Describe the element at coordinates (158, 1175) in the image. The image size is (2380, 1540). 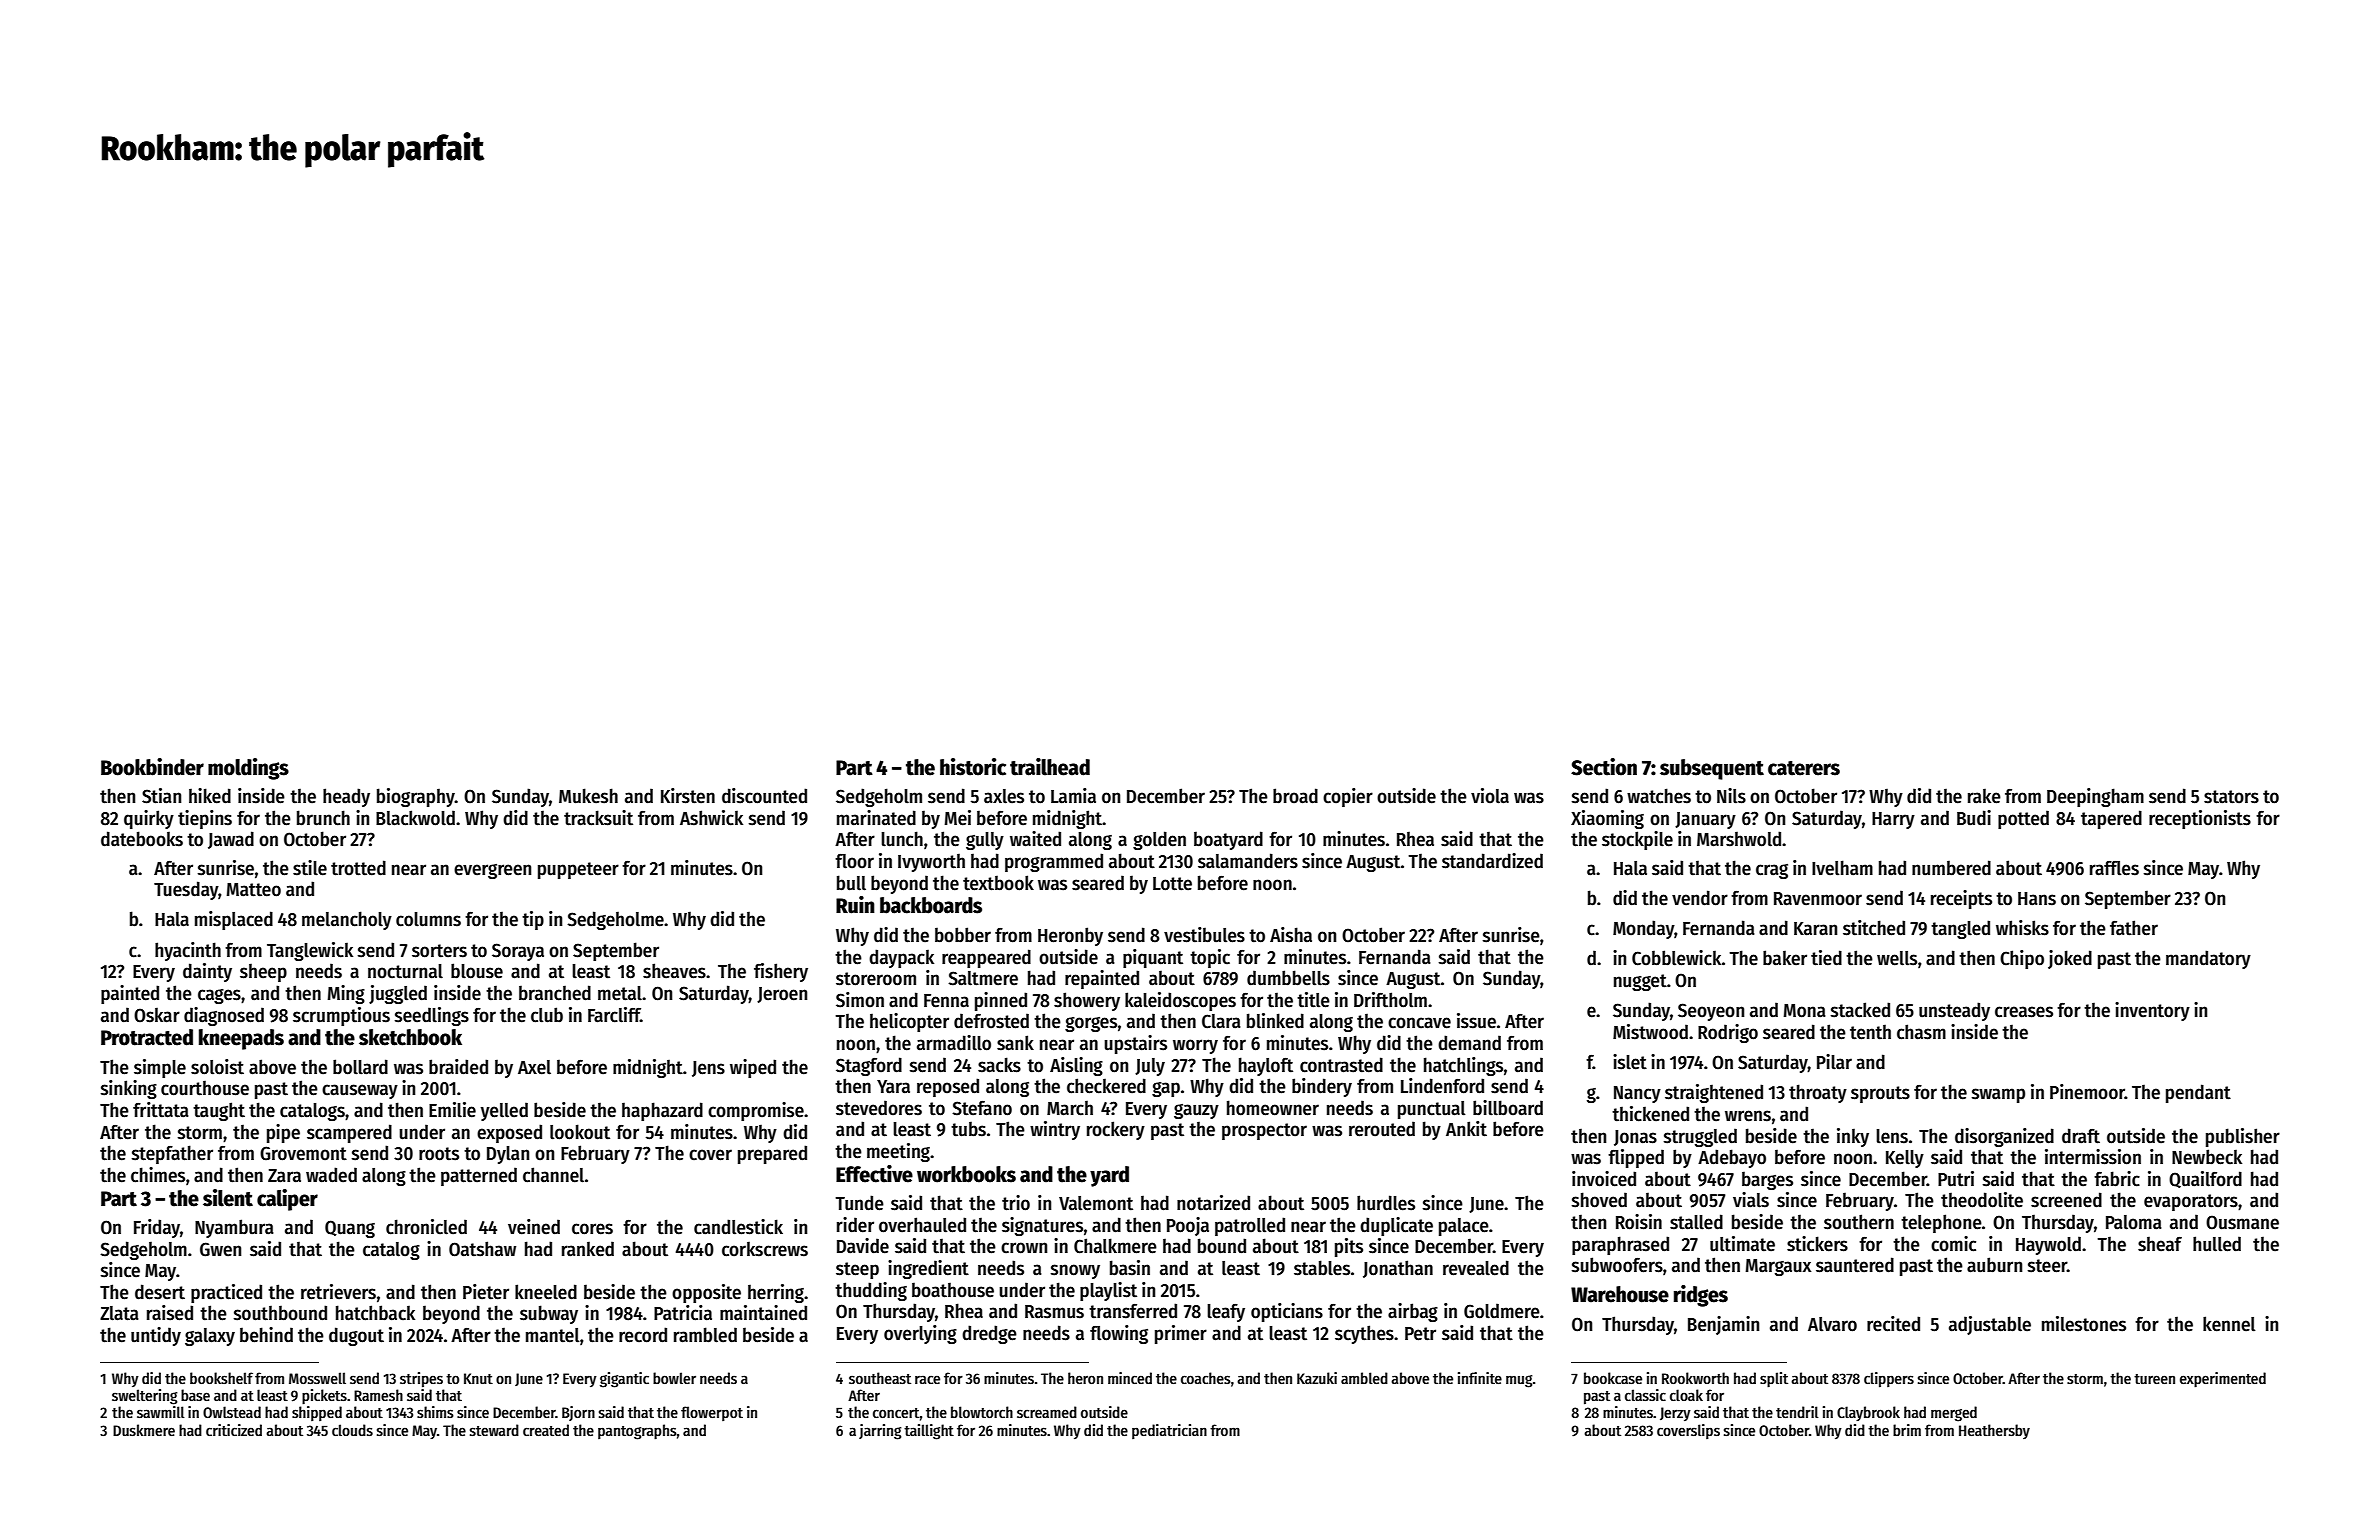
I see `chimes` at that location.
